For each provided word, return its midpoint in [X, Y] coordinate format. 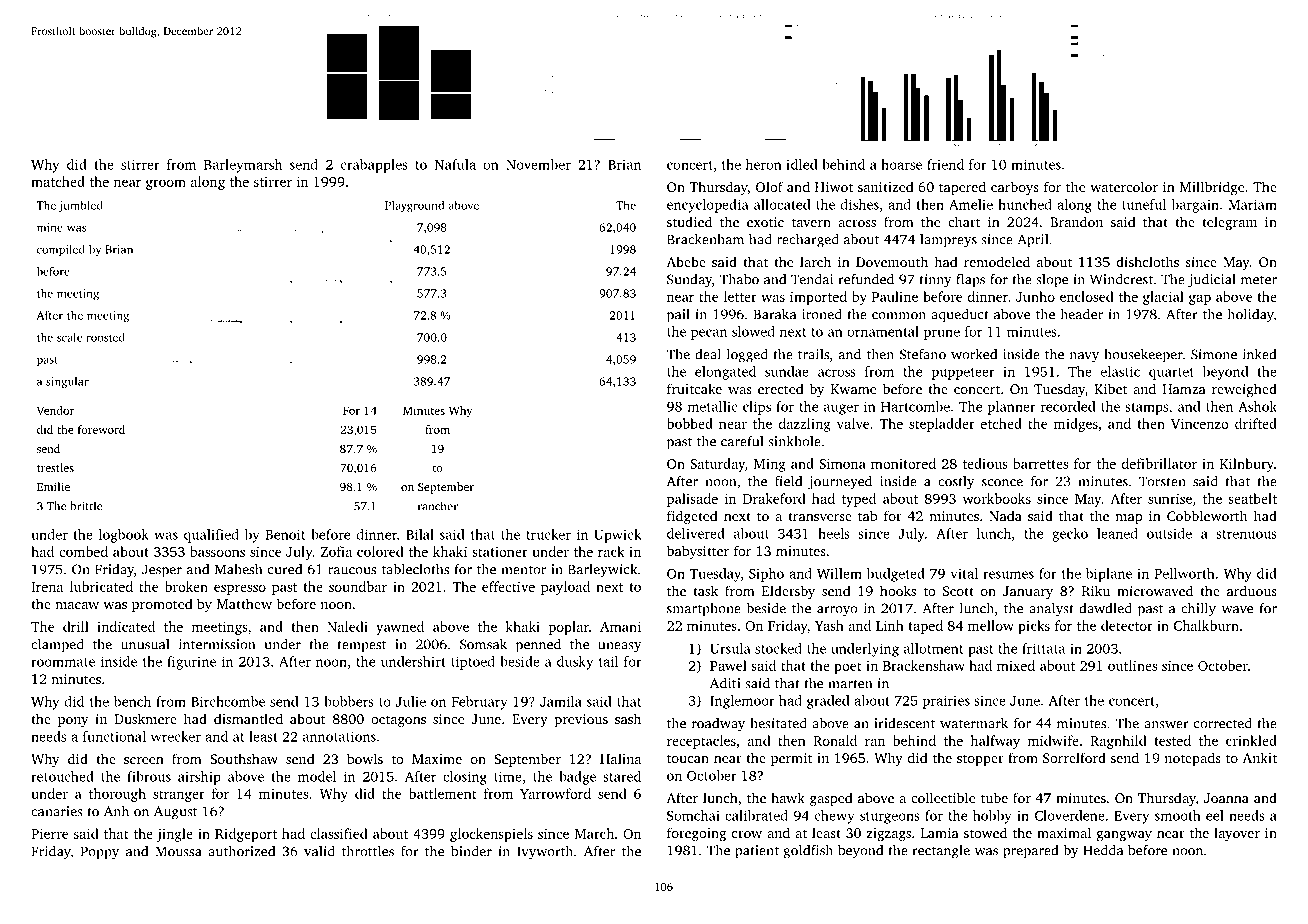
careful [742, 441]
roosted [105, 337]
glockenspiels [491, 835]
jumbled [81, 206]
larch [815, 261]
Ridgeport [246, 835]
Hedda [1103, 850]
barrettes [1040, 463]
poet [848, 668]
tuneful [1144, 204]
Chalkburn [1206, 625]
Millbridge [1212, 188]
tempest [362, 647]
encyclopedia [708, 206]
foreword [101, 429]
